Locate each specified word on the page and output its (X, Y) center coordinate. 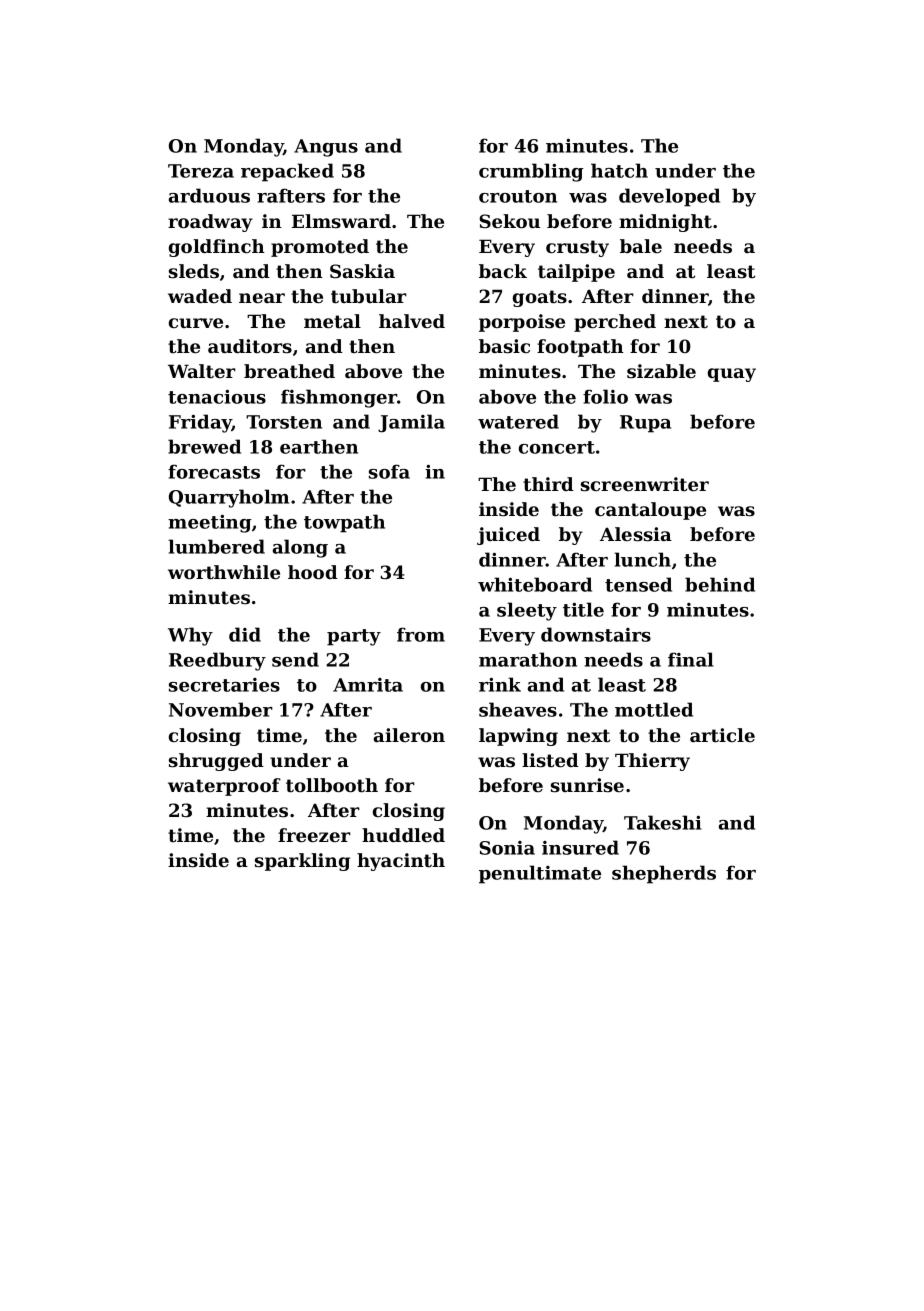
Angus (326, 148)
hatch (619, 170)
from (421, 634)
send (295, 659)
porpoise (522, 323)
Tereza (201, 171)
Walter (202, 371)
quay (732, 375)
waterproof (224, 787)
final (691, 659)
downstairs (596, 634)
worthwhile (224, 572)
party (354, 637)
